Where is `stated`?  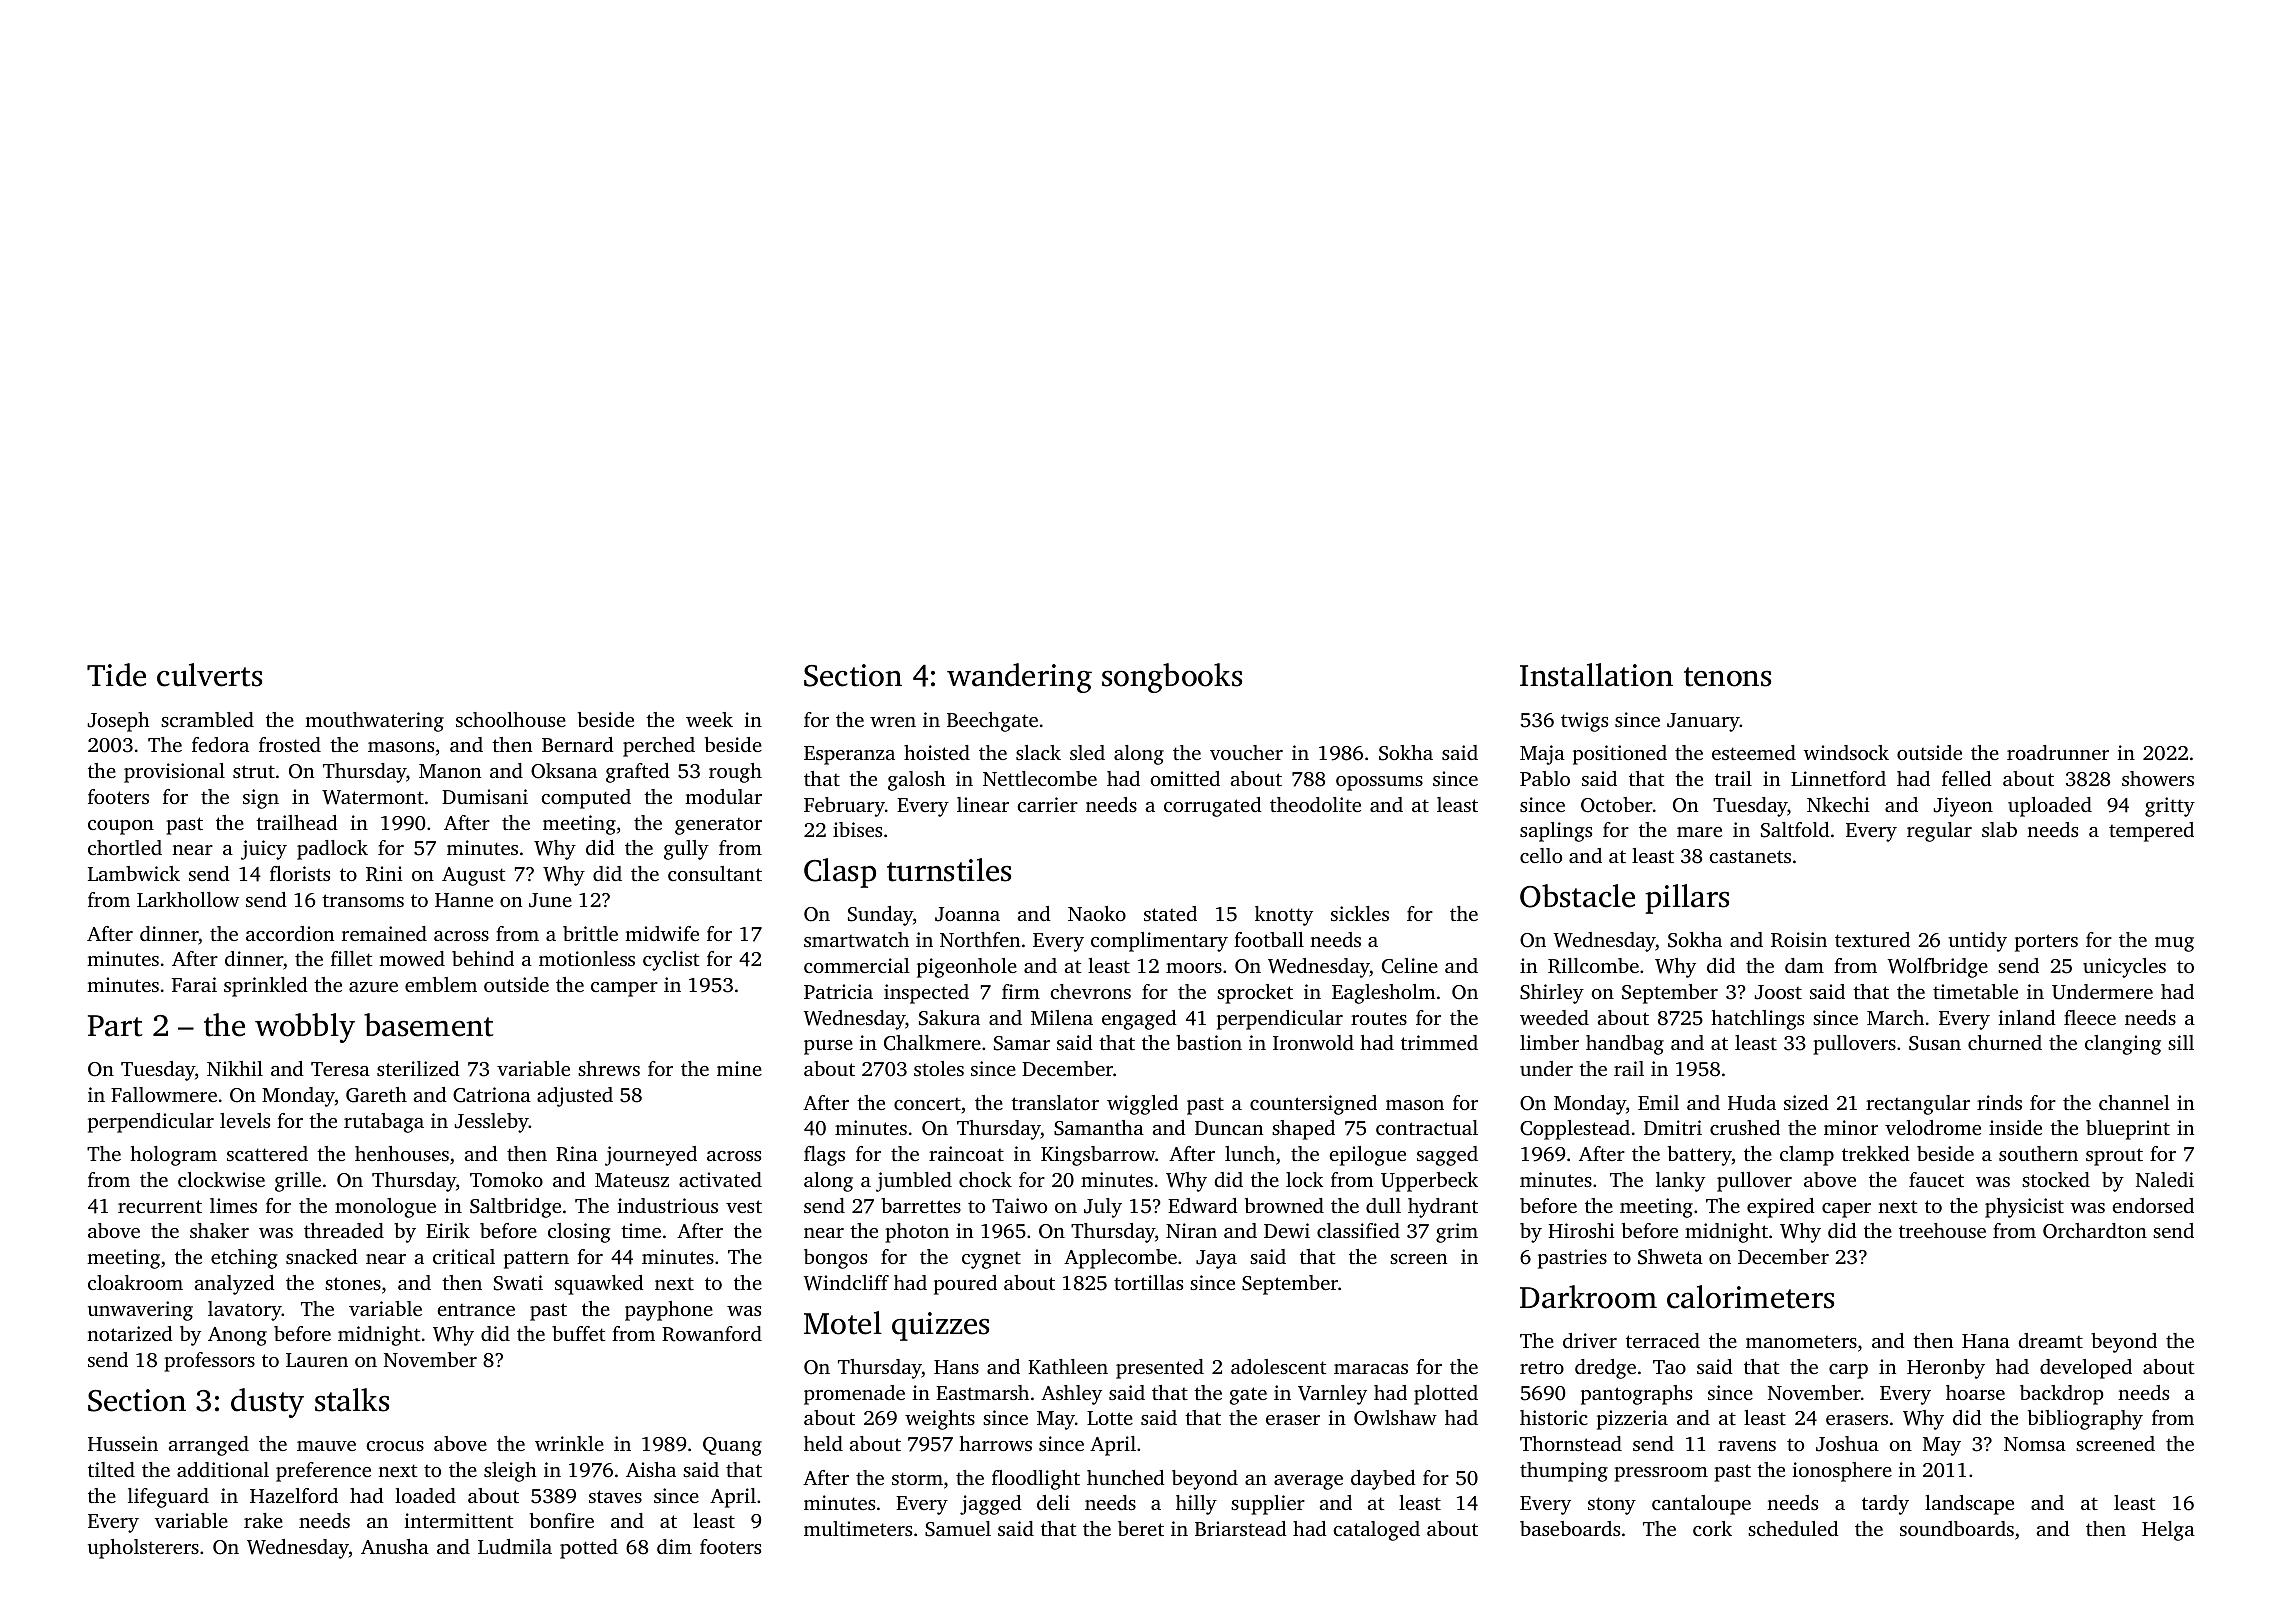 stated is located at coordinates (1170, 913).
